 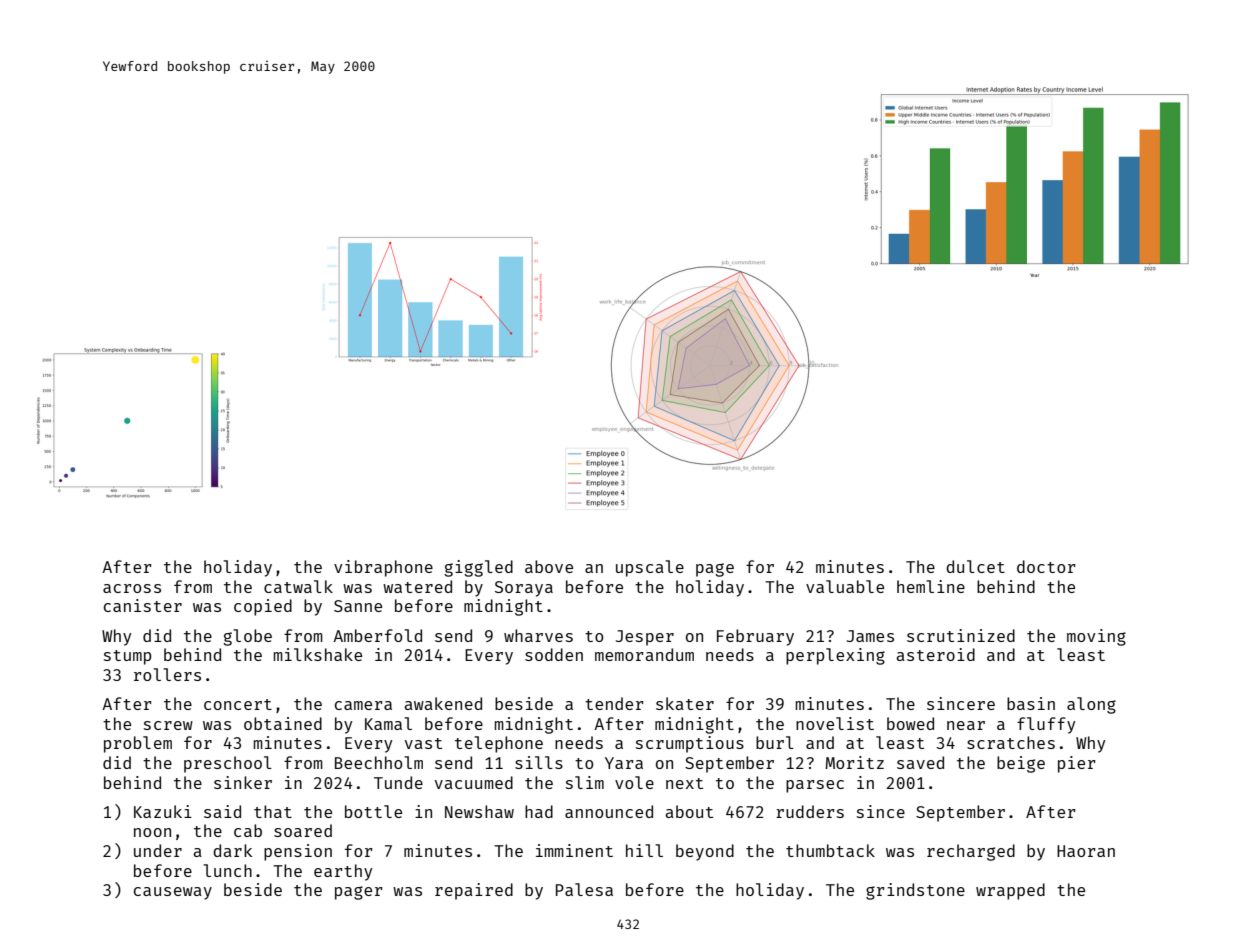 I want to click on pension, so click(x=298, y=852).
